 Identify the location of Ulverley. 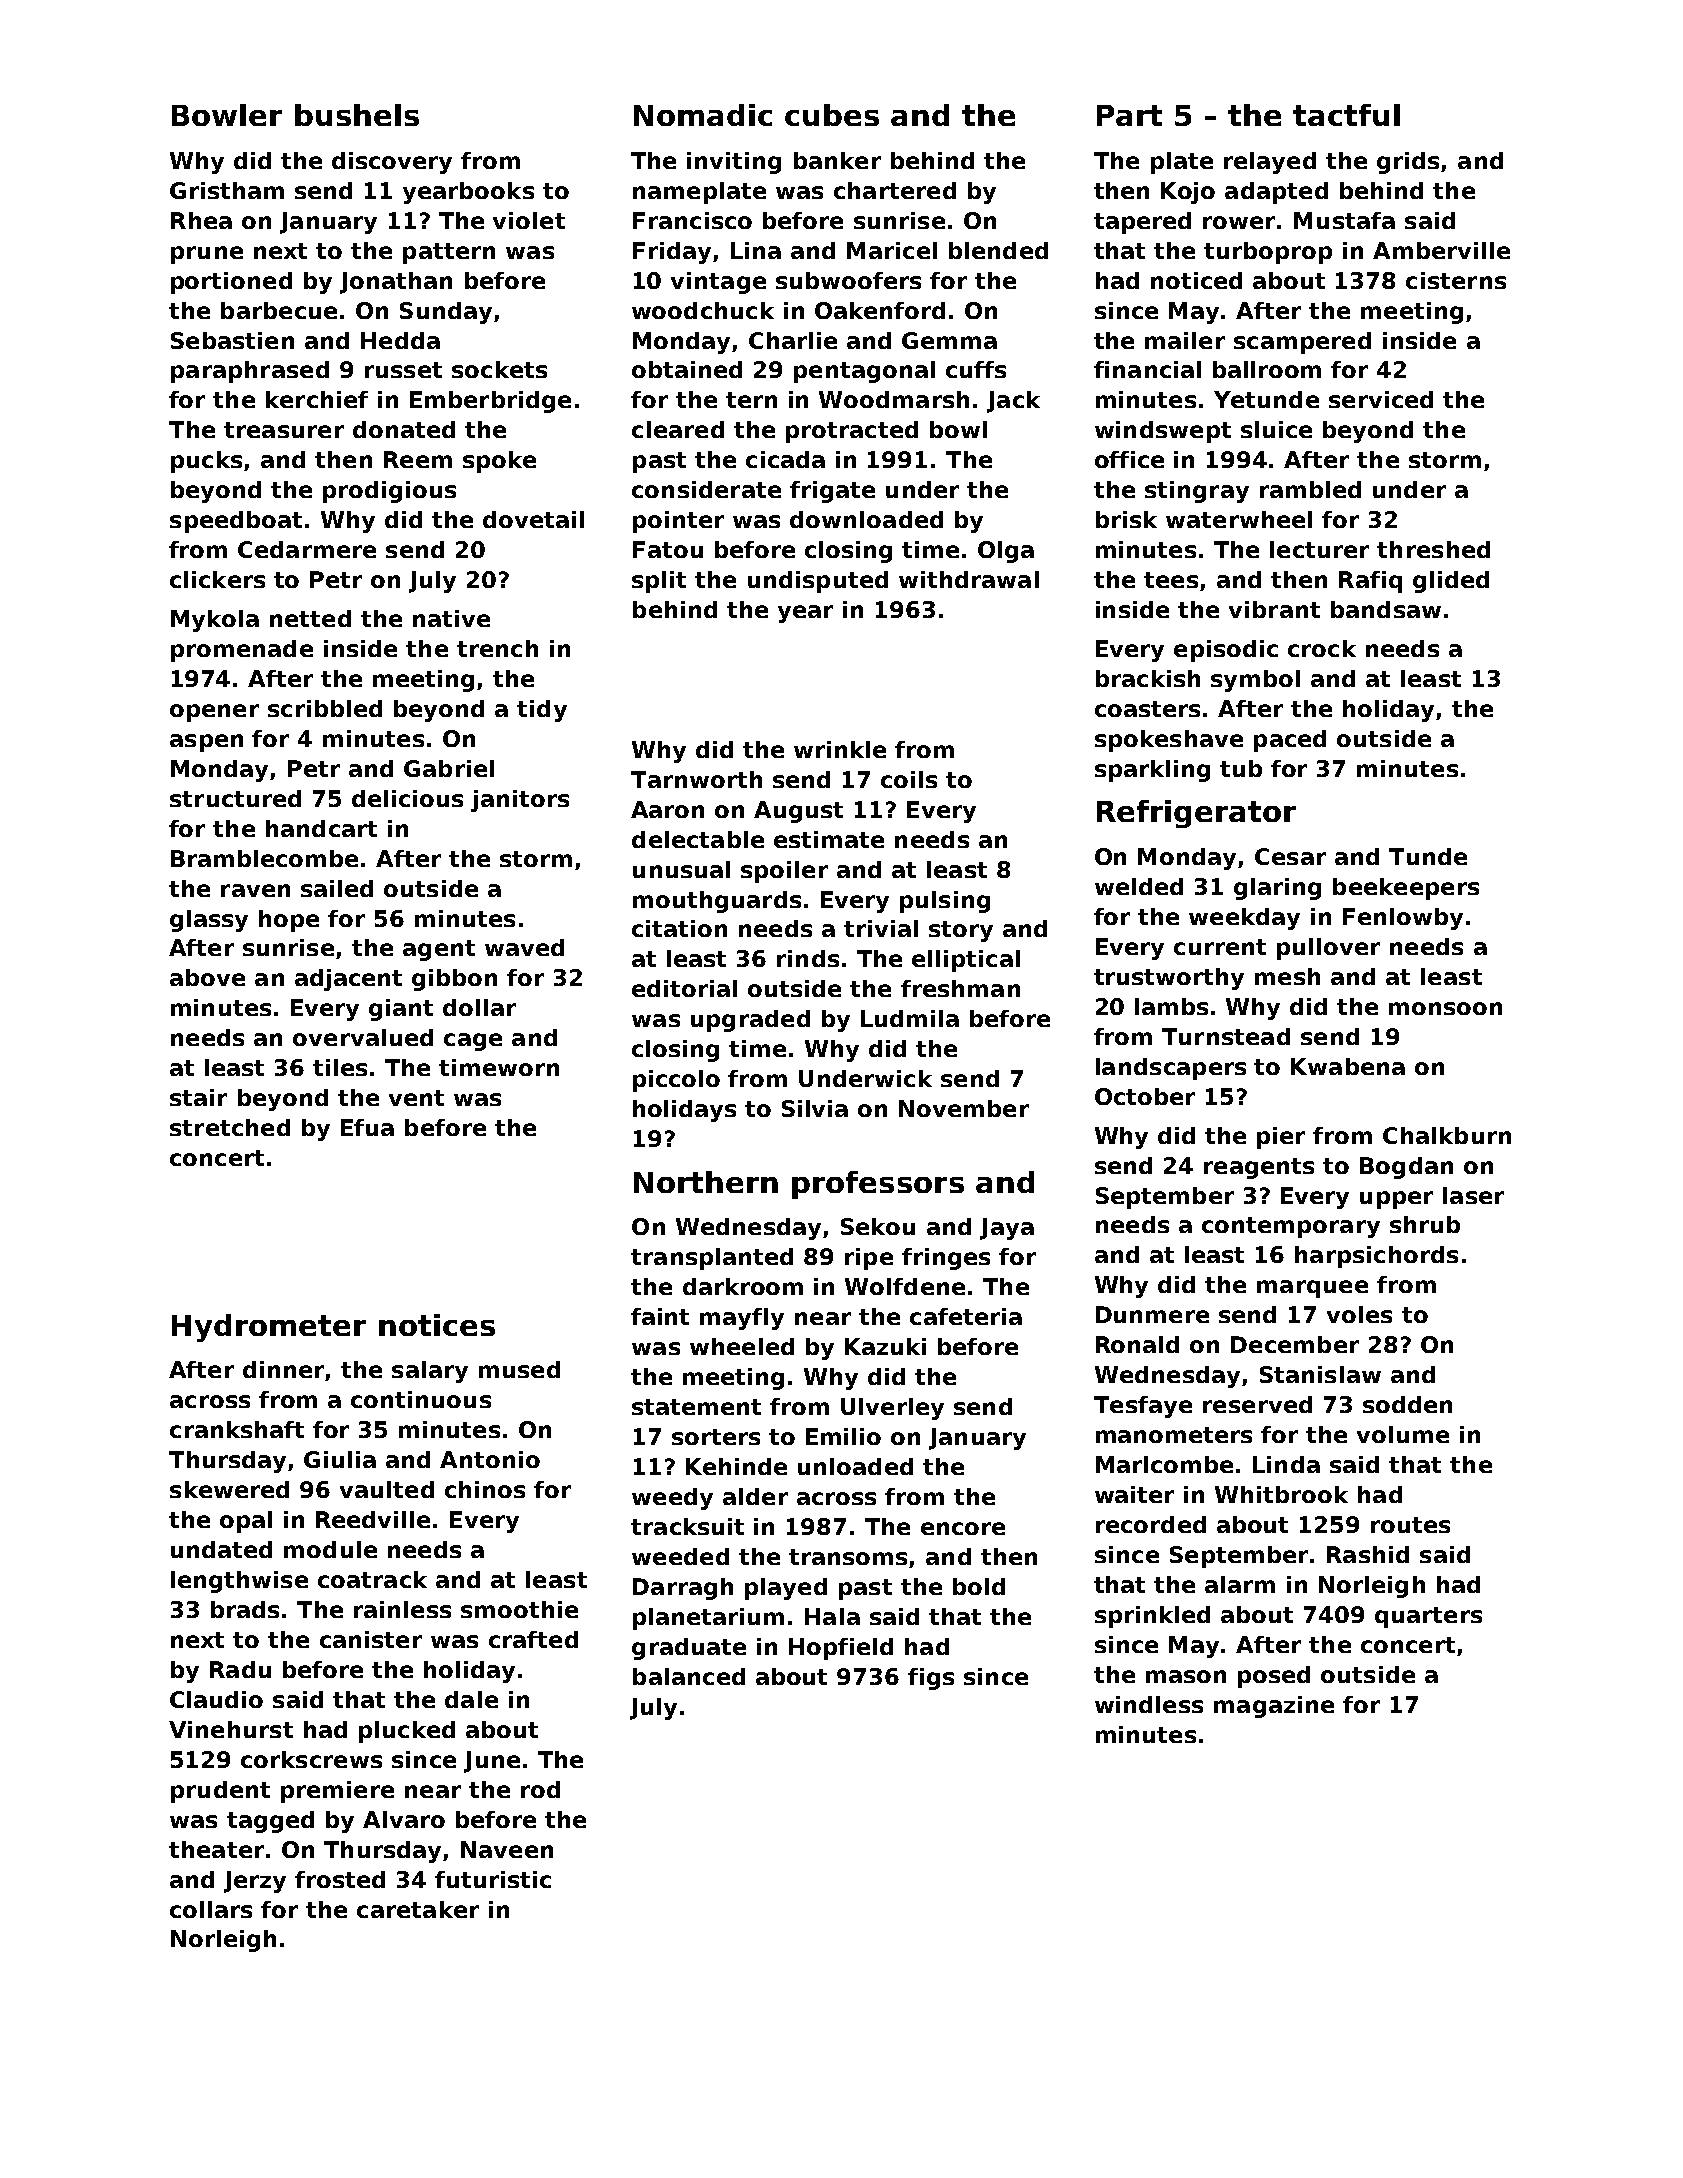
(892, 1409).
